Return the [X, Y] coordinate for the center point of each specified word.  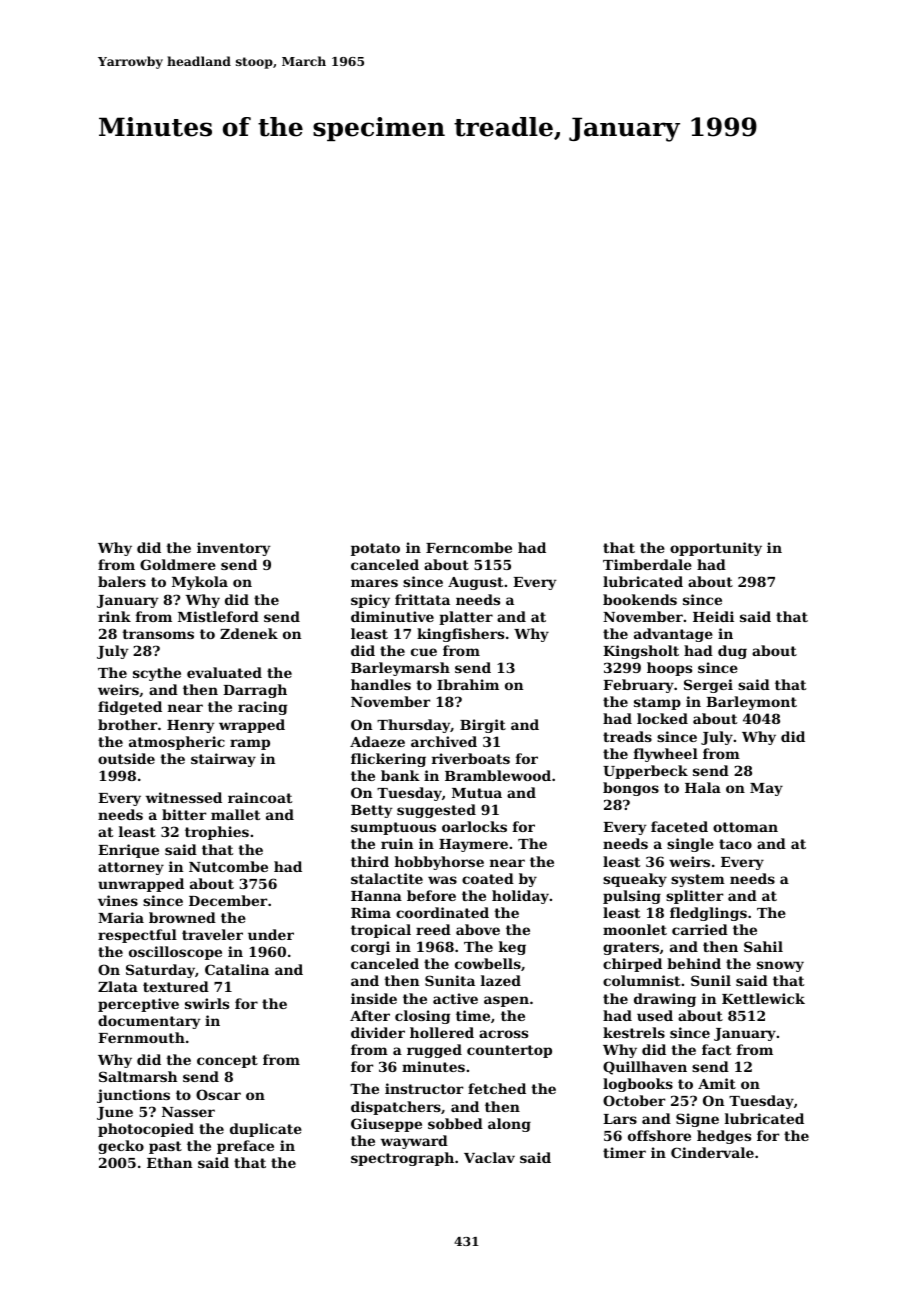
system [698, 880]
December [228, 900]
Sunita [450, 980]
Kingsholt [641, 652]
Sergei [708, 686]
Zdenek [249, 633]
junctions [133, 1096]
